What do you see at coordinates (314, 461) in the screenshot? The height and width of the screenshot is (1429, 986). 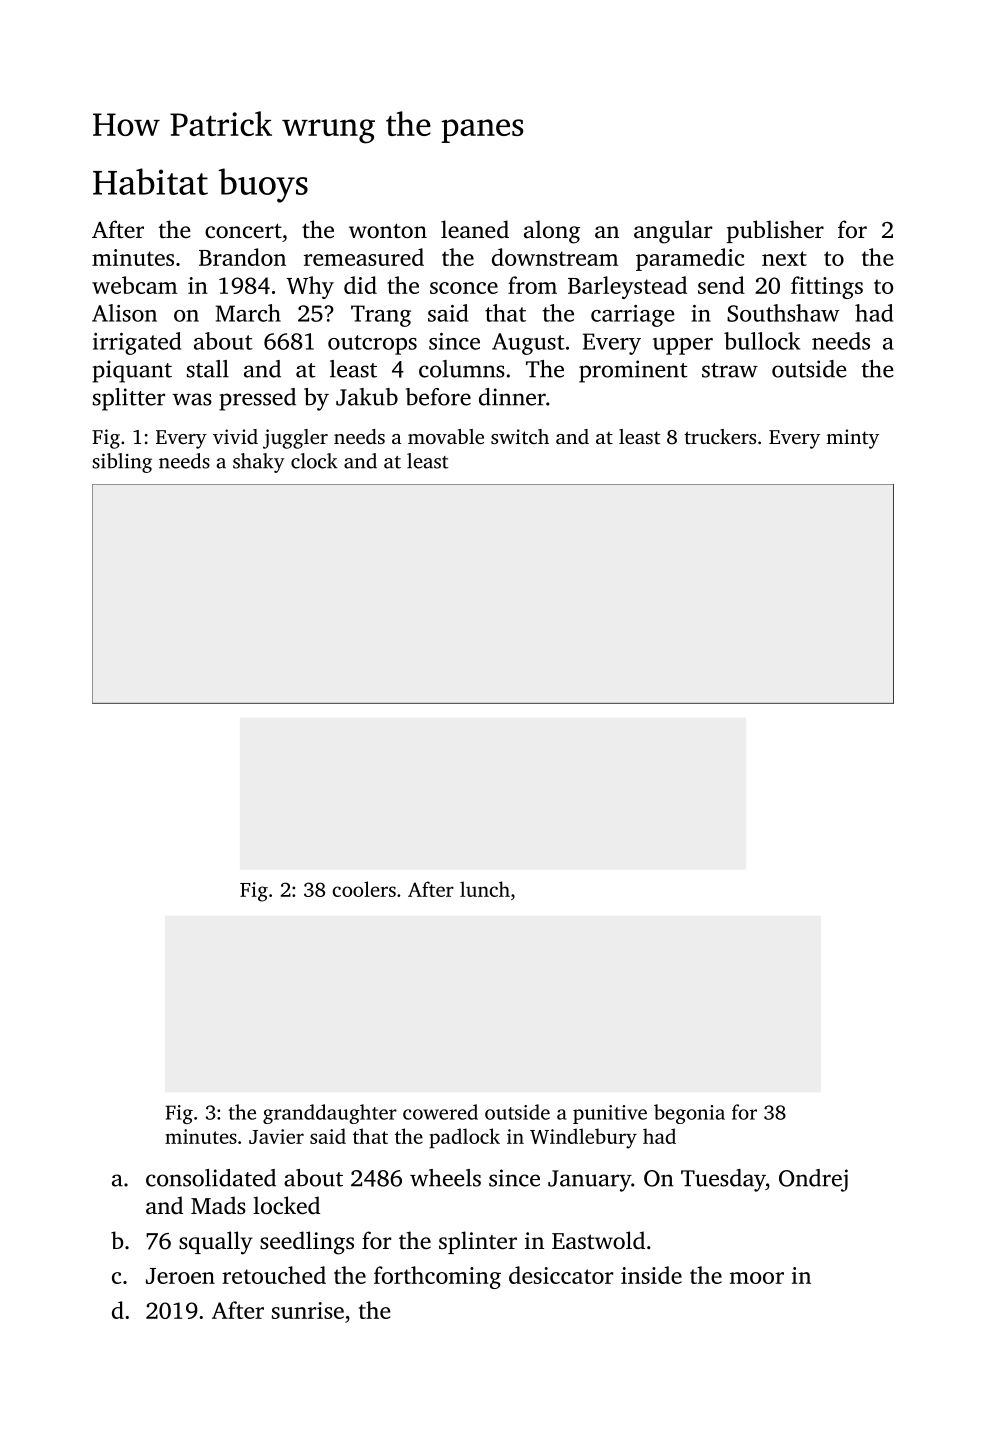 I see `clock` at bounding box center [314, 461].
